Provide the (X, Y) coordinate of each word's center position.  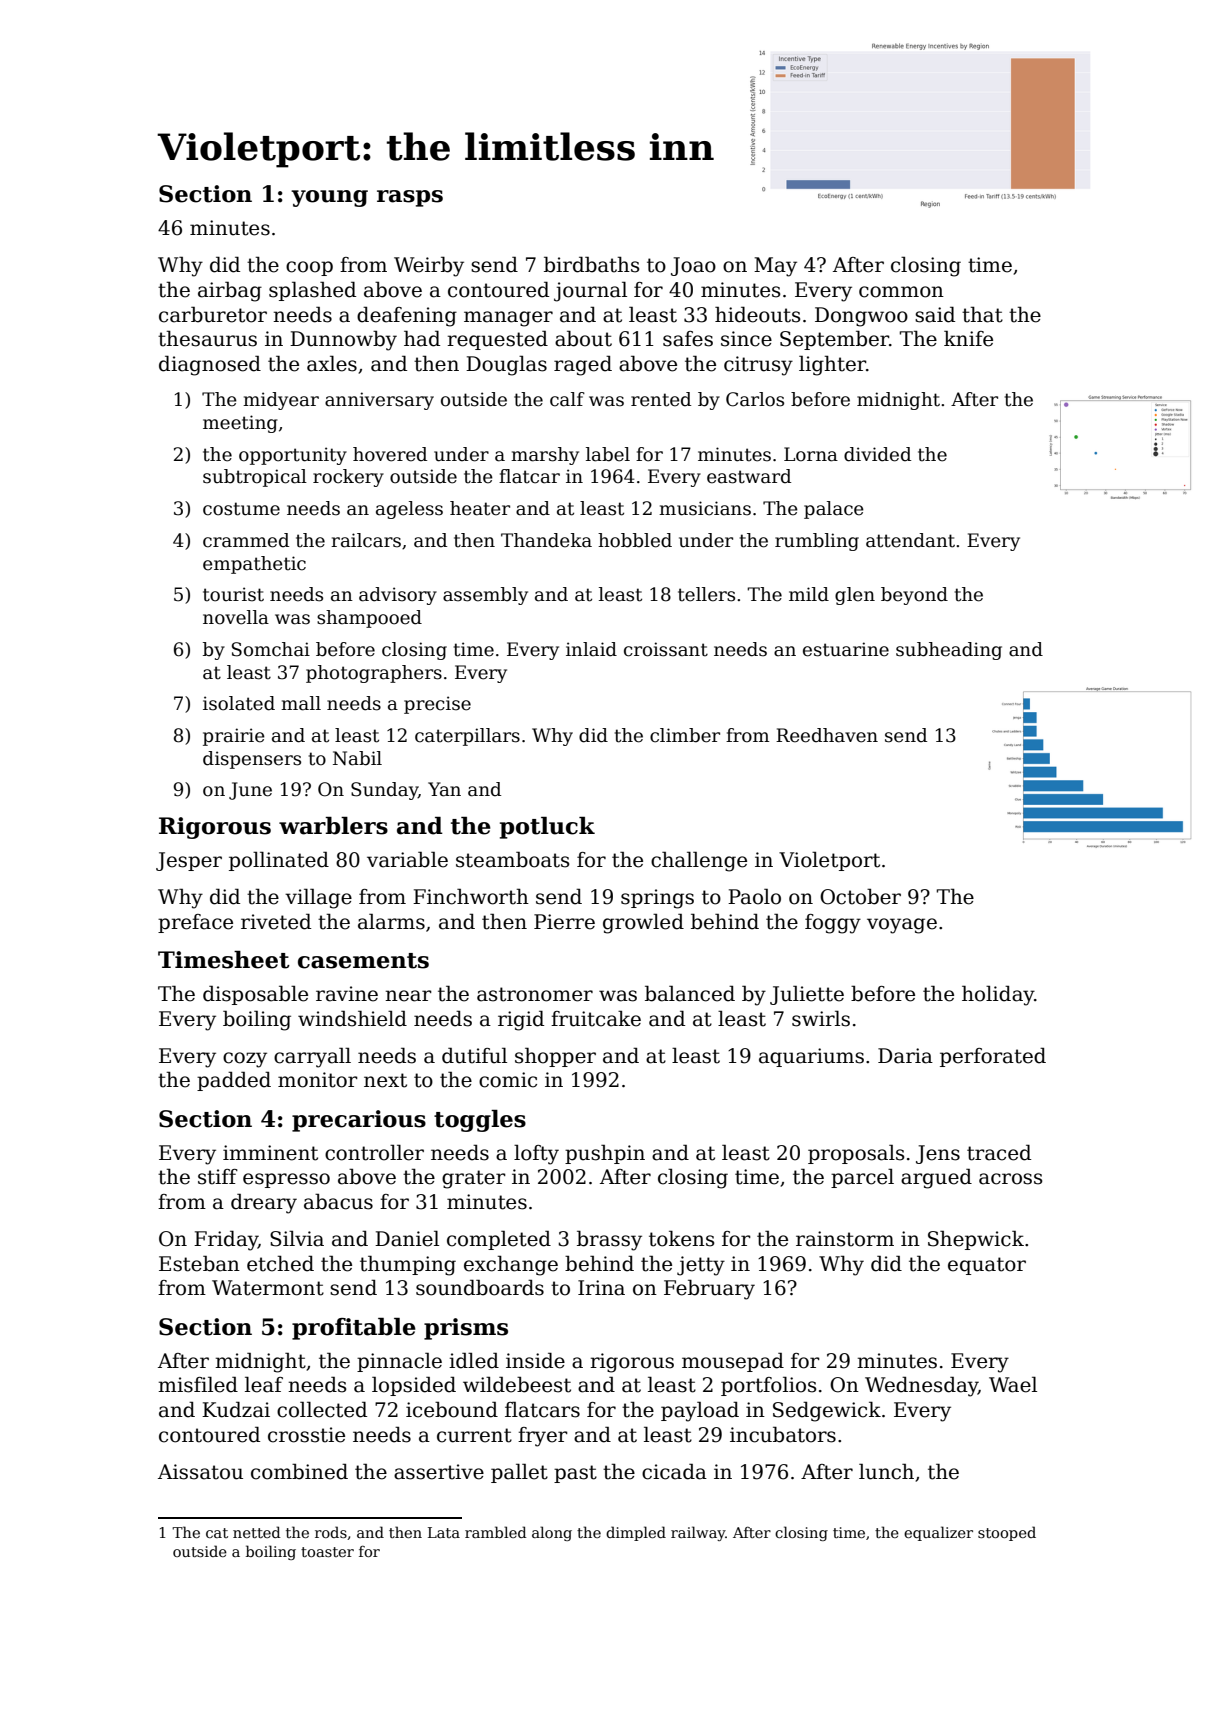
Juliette (807, 995)
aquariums (811, 1057)
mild (809, 594)
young (329, 198)
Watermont (268, 1288)
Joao (693, 266)
